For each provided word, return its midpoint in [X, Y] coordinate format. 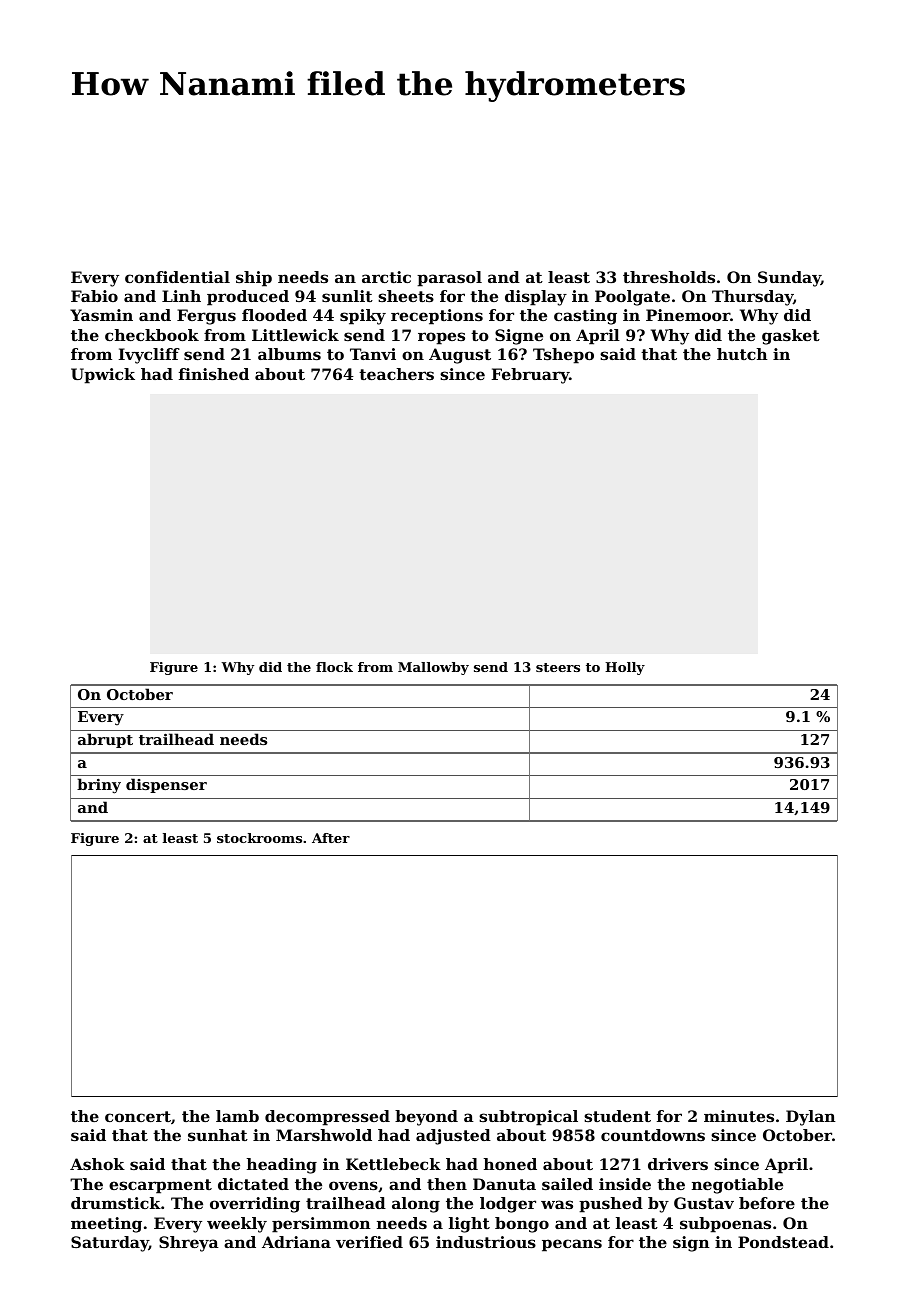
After [331, 838]
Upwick [103, 376]
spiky [363, 317]
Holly [625, 668]
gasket [791, 337]
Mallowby [433, 668]
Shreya [189, 1244]
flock [334, 667]
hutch [742, 354]
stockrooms [259, 838]
